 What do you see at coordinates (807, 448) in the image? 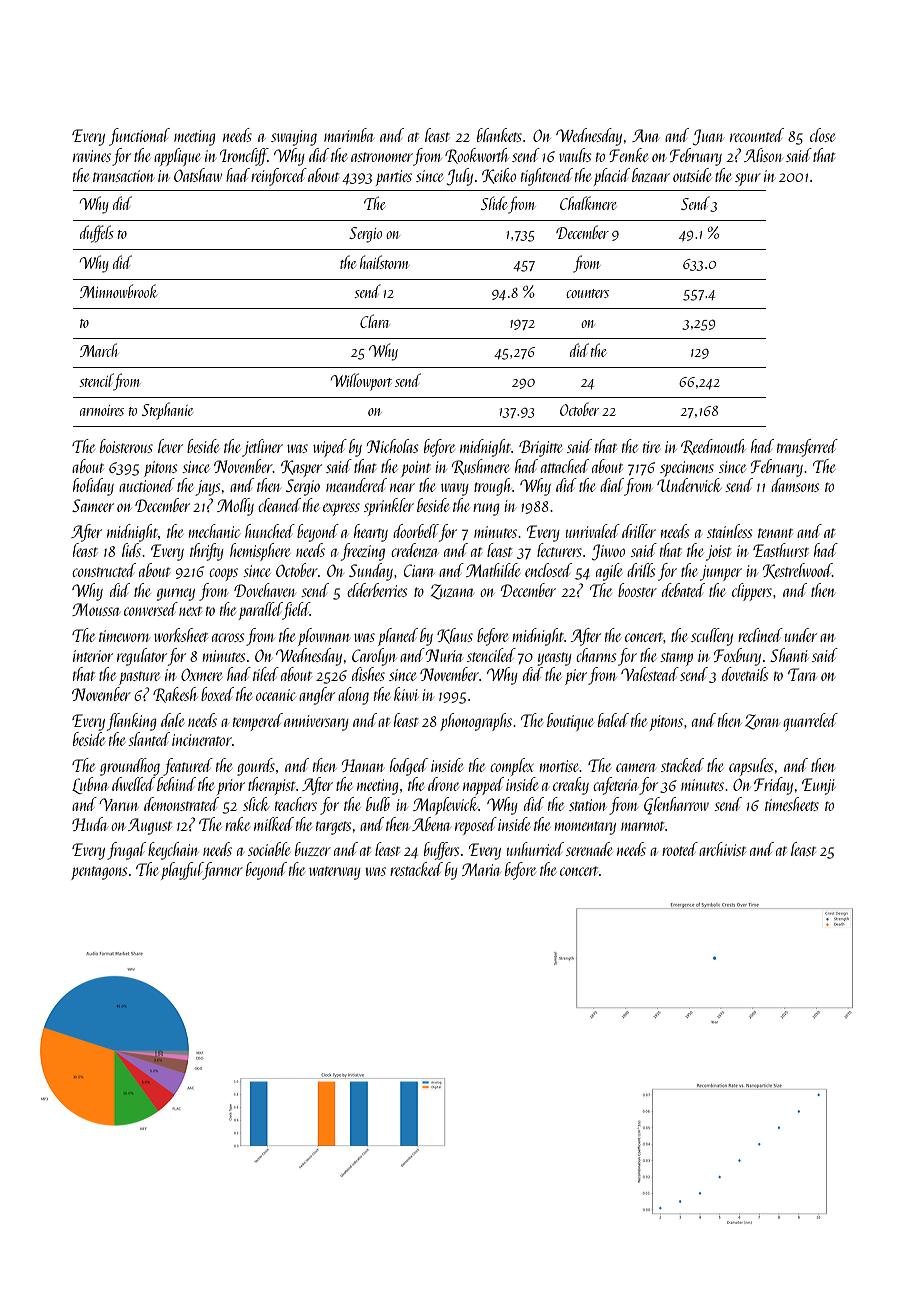
I see `transferred` at bounding box center [807, 448].
